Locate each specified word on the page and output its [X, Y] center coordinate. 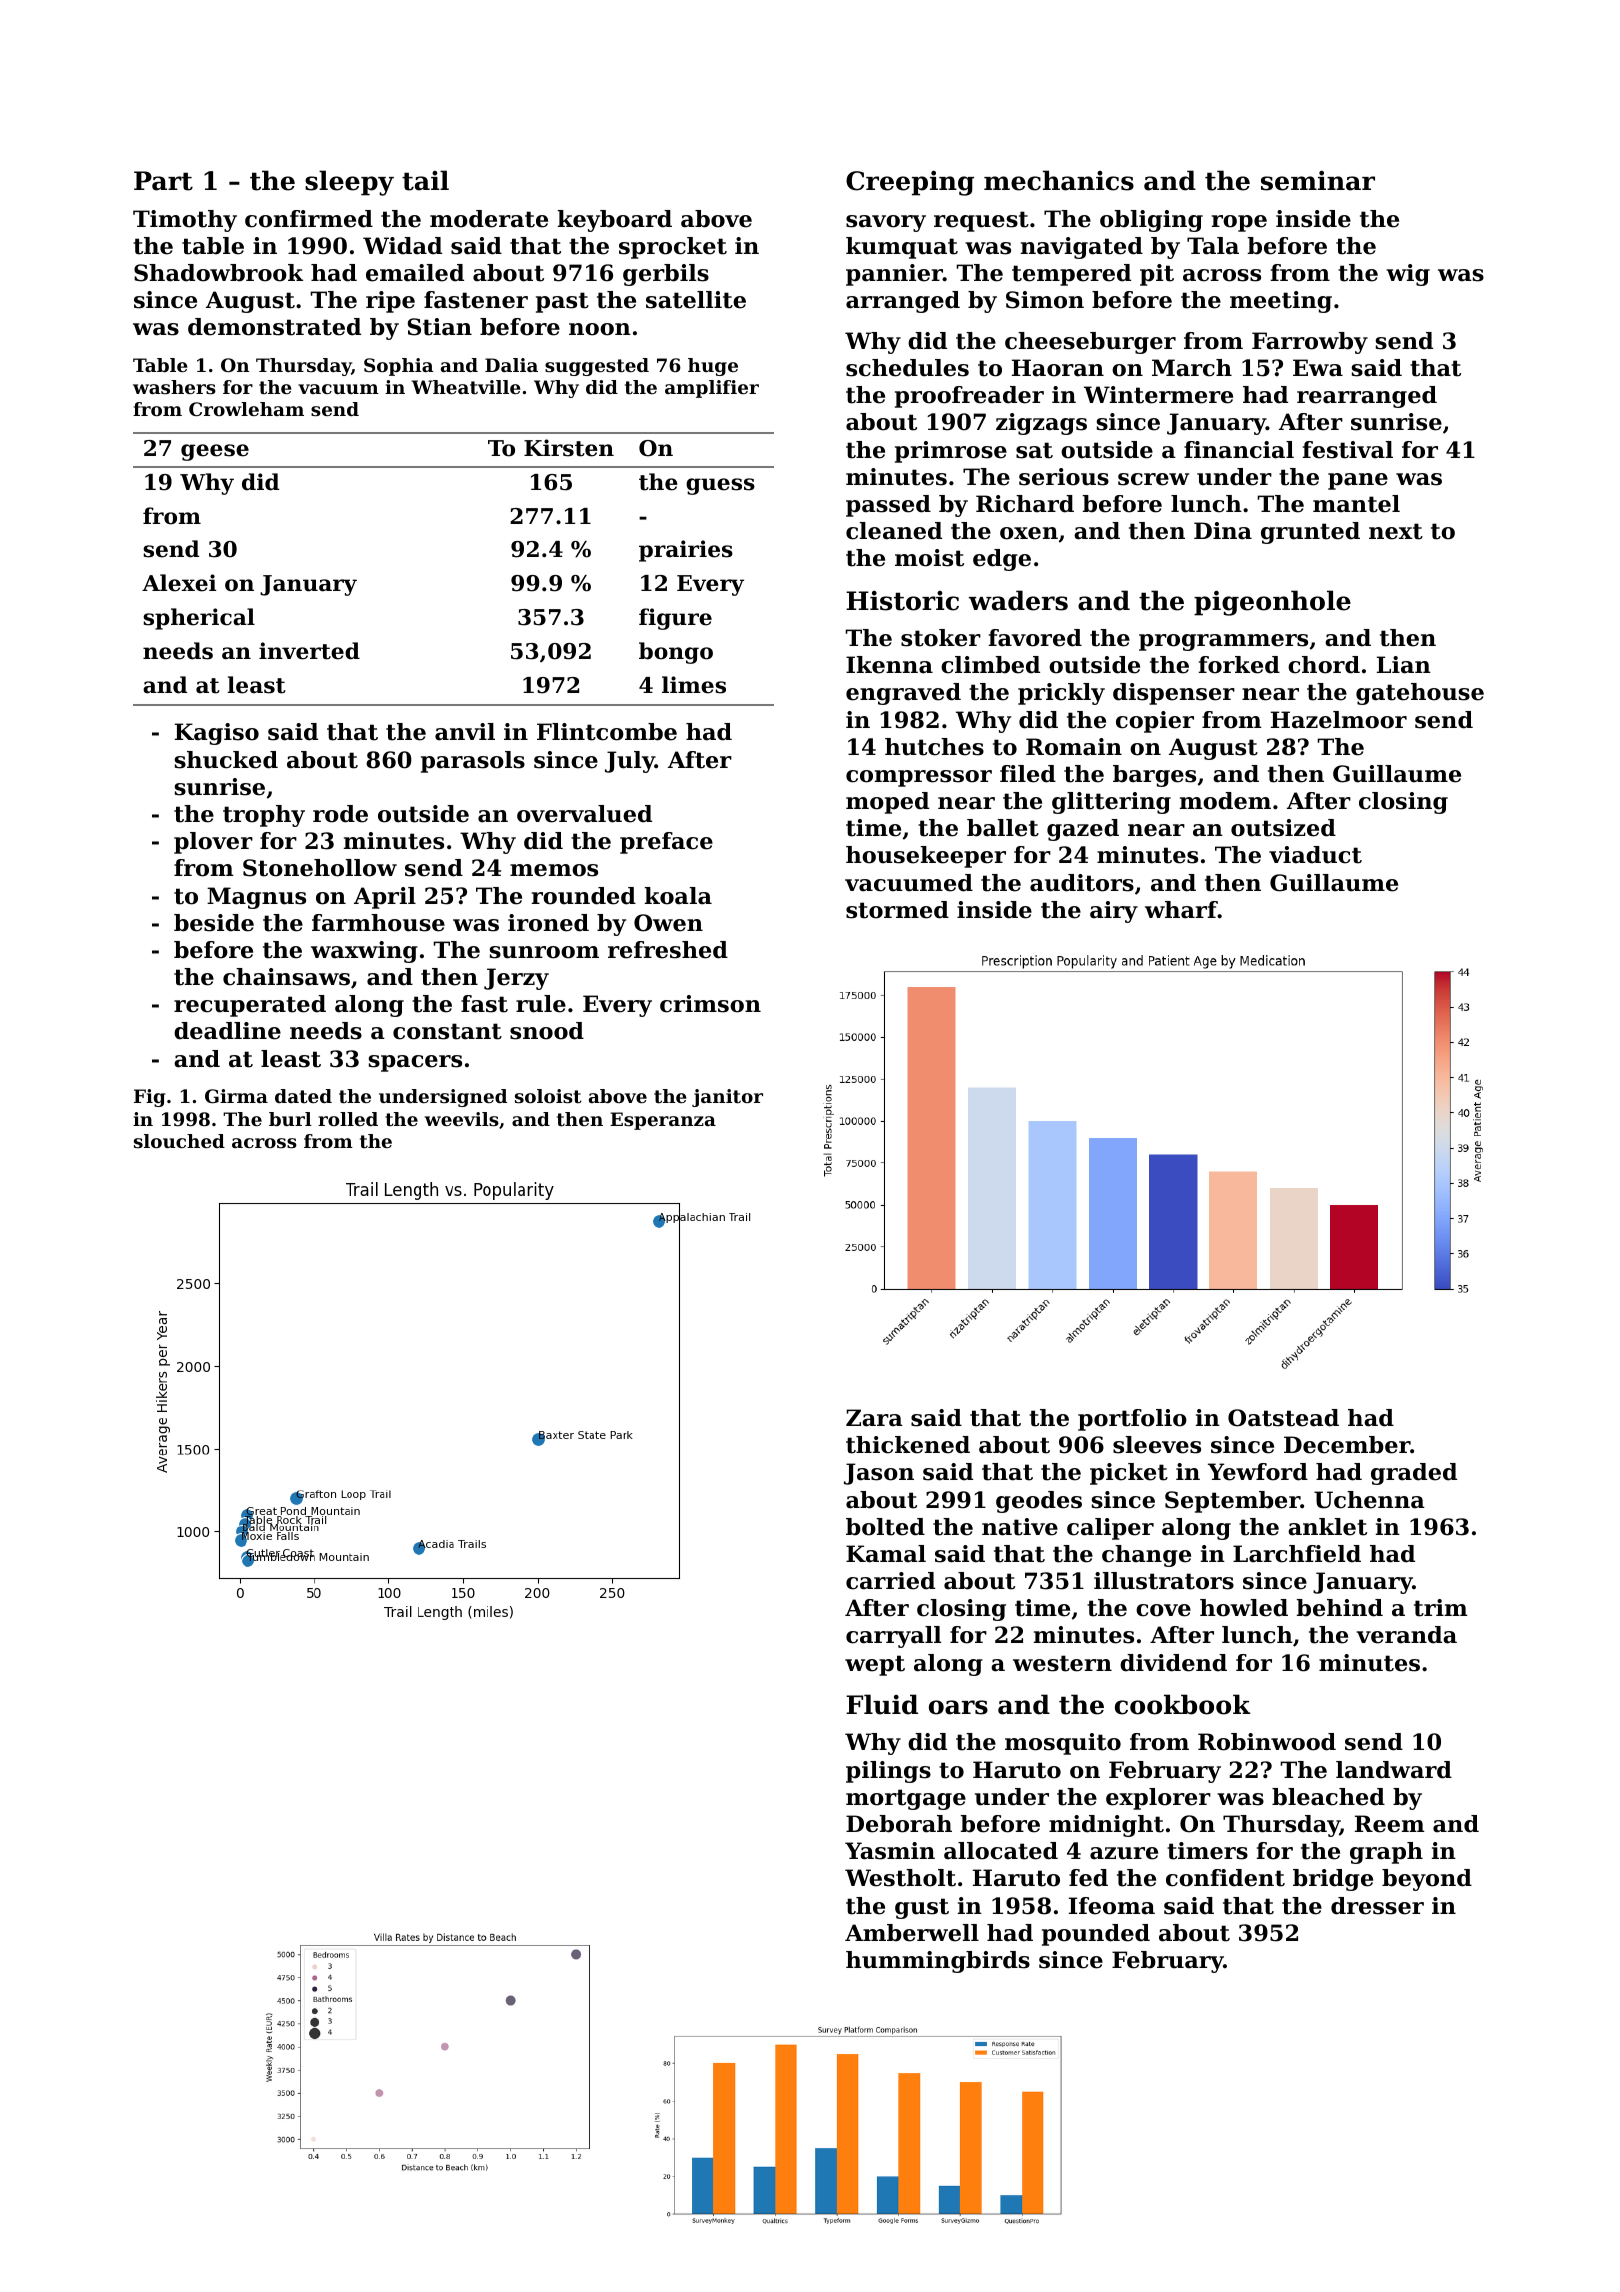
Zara [874, 1418]
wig [1408, 275]
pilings [888, 1772]
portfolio [1132, 1420]
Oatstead [1283, 1418]
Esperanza [663, 1121]
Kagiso [217, 734]
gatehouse [1420, 694]
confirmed [309, 219]
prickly [1061, 694]
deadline [227, 1031]
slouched [179, 1141]
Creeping [910, 183]
